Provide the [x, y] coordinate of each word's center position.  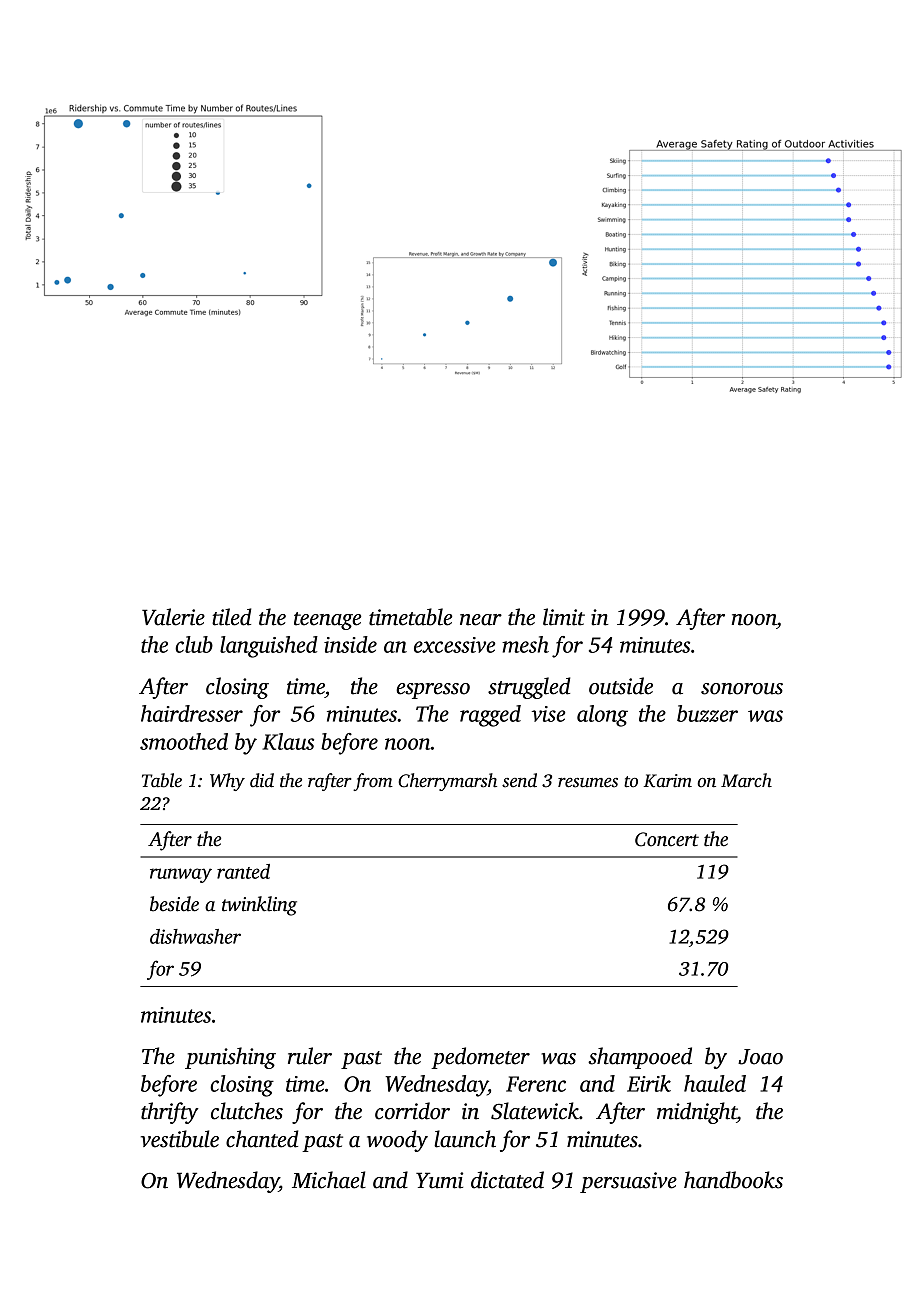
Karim [668, 781]
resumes [588, 783]
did [262, 780]
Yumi [439, 1180]
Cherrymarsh [447, 782]
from [373, 782]
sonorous [742, 689]
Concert [667, 839]
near [481, 620]
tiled [232, 617]
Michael [329, 1180]
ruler [310, 1056]
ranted [243, 871]
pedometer [480, 1058]
